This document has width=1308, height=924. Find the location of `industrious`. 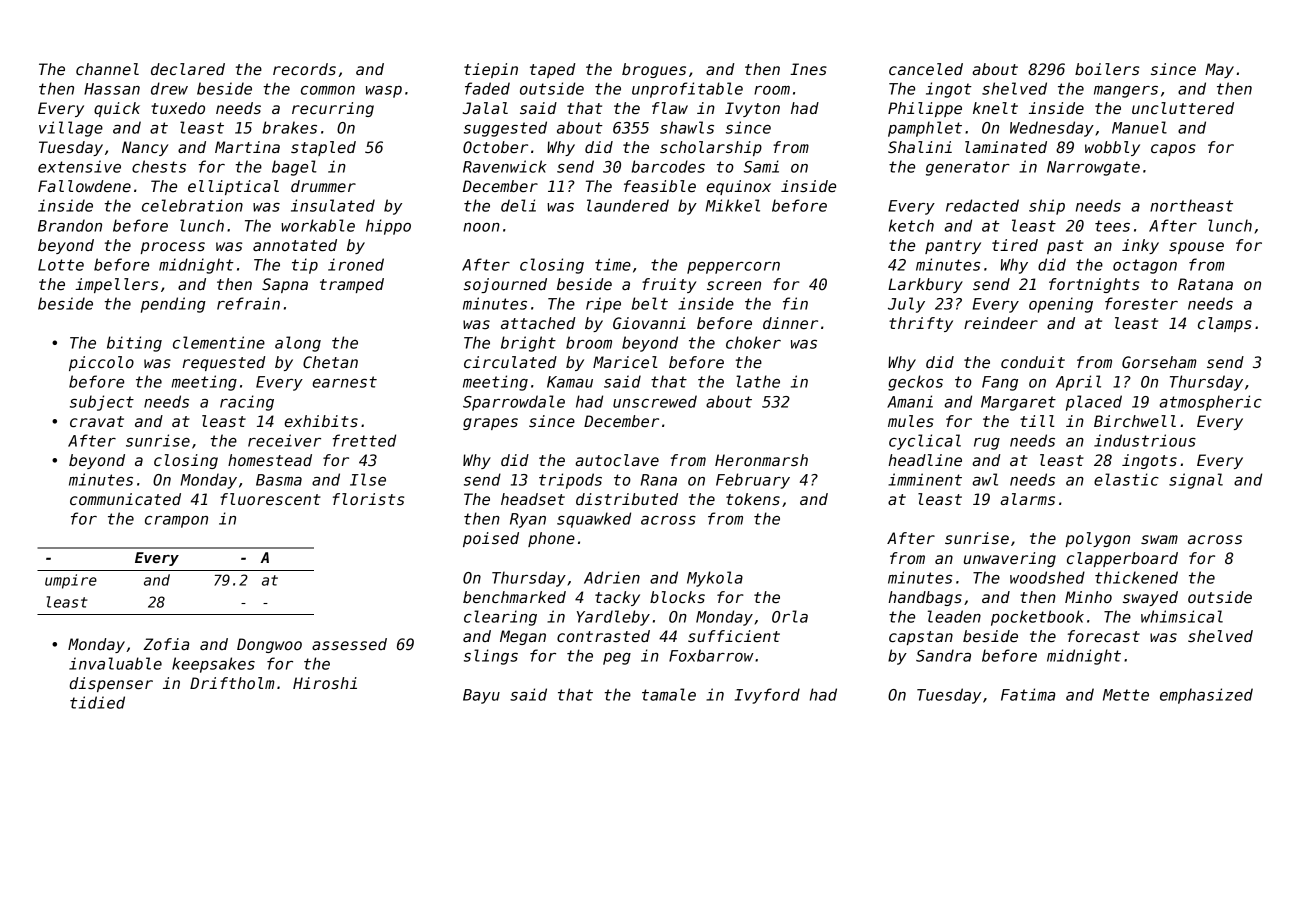

industrious is located at coordinates (1145, 440).
